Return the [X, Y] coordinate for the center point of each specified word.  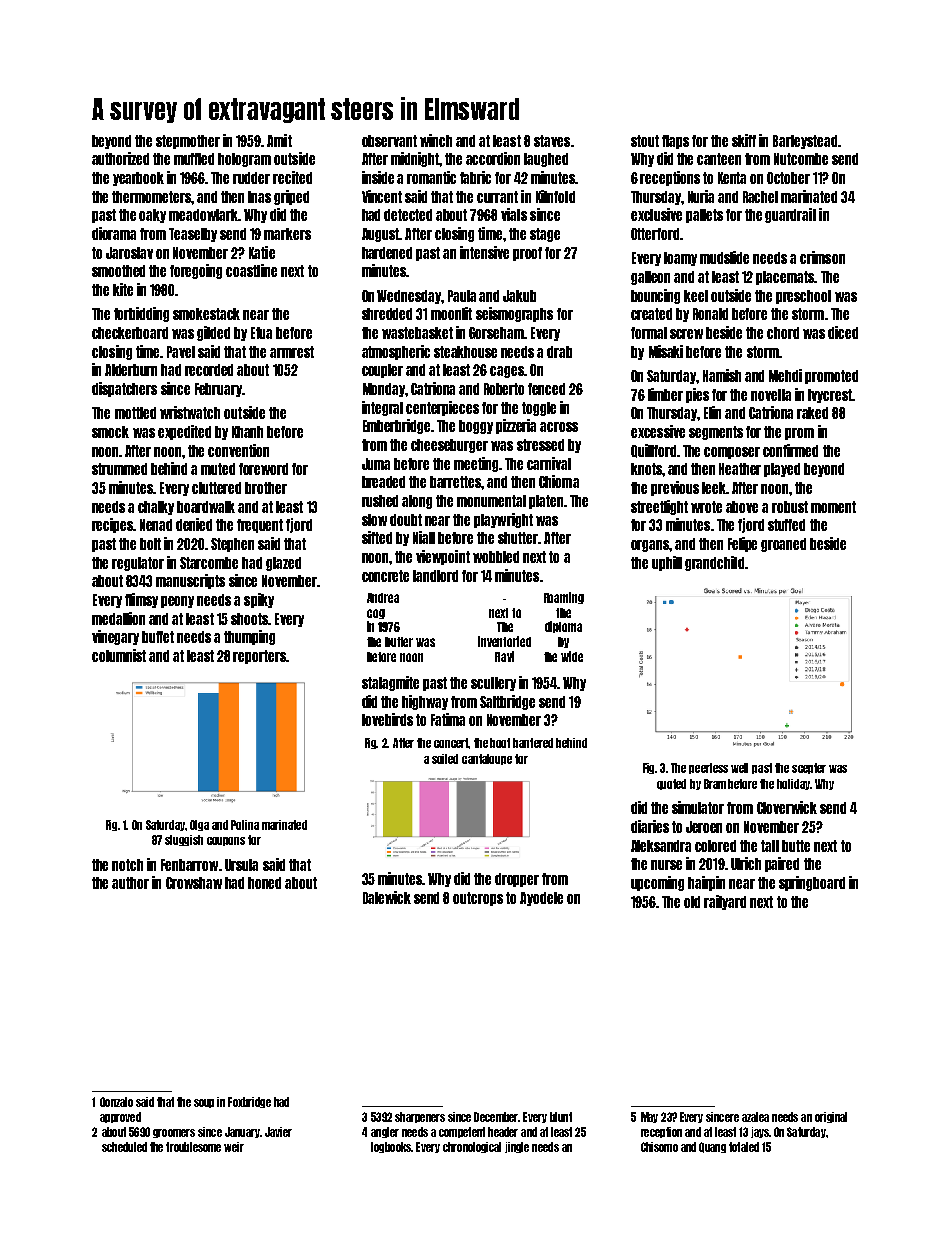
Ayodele [541, 899]
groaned [783, 545]
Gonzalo [116, 1102]
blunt [561, 1117]
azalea [755, 1117]
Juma [376, 464]
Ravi [504, 656]
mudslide [724, 257]
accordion [493, 158]
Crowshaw [194, 883]
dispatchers [124, 389]
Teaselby [193, 235]
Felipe [742, 544]
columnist [119, 655]
